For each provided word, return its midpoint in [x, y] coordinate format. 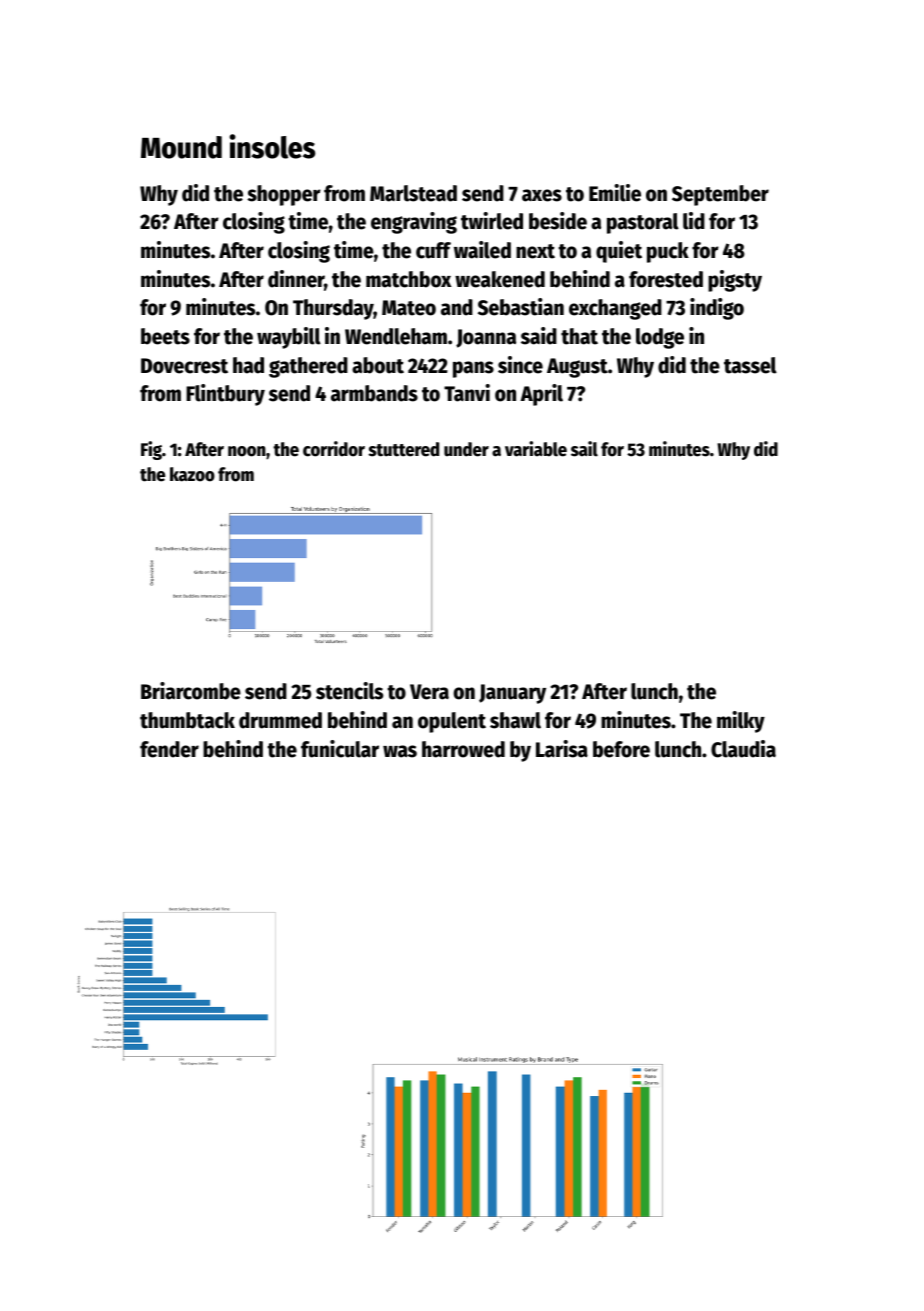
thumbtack [187, 720]
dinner [296, 279]
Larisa [562, 749]
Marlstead [413, 193]
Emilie [615, 193]
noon [247, 451]
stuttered [403, 449]
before [621, 749]
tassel [750, 365]
